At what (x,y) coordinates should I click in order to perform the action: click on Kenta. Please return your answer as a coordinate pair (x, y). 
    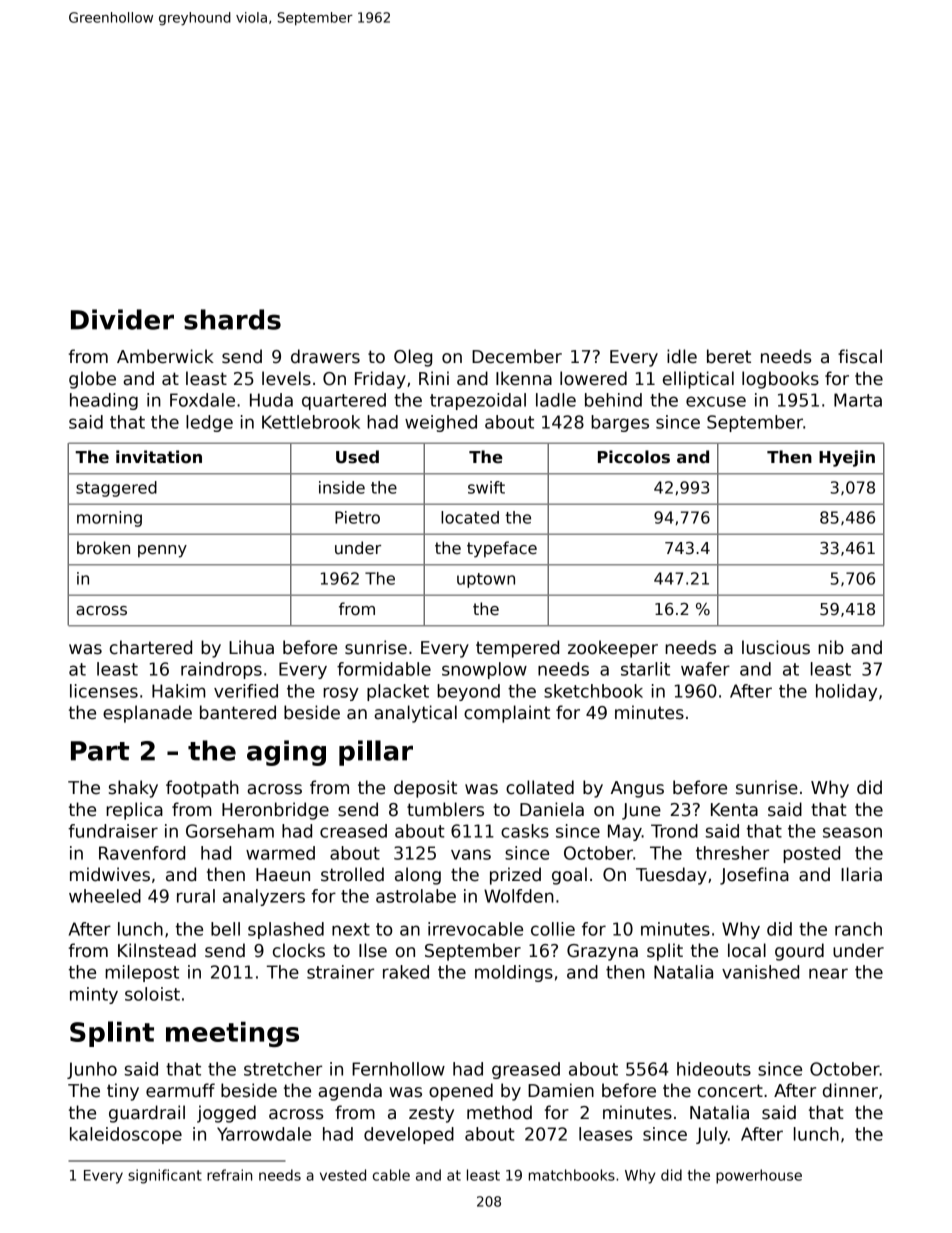
    Looking at the image, I should click on (734, 810).
